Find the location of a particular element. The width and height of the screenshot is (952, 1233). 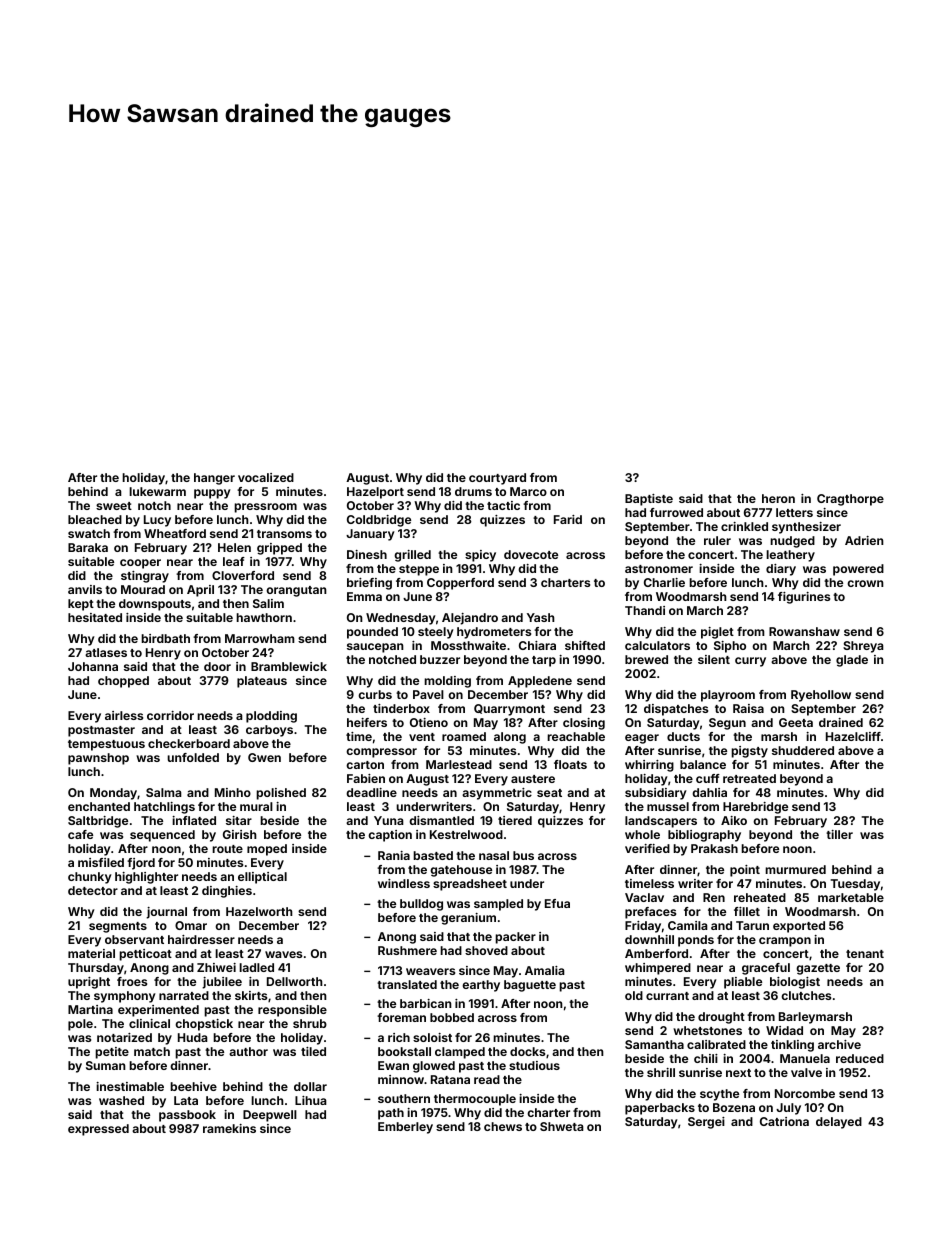

scythe is located at coordinates (719, 1095).
